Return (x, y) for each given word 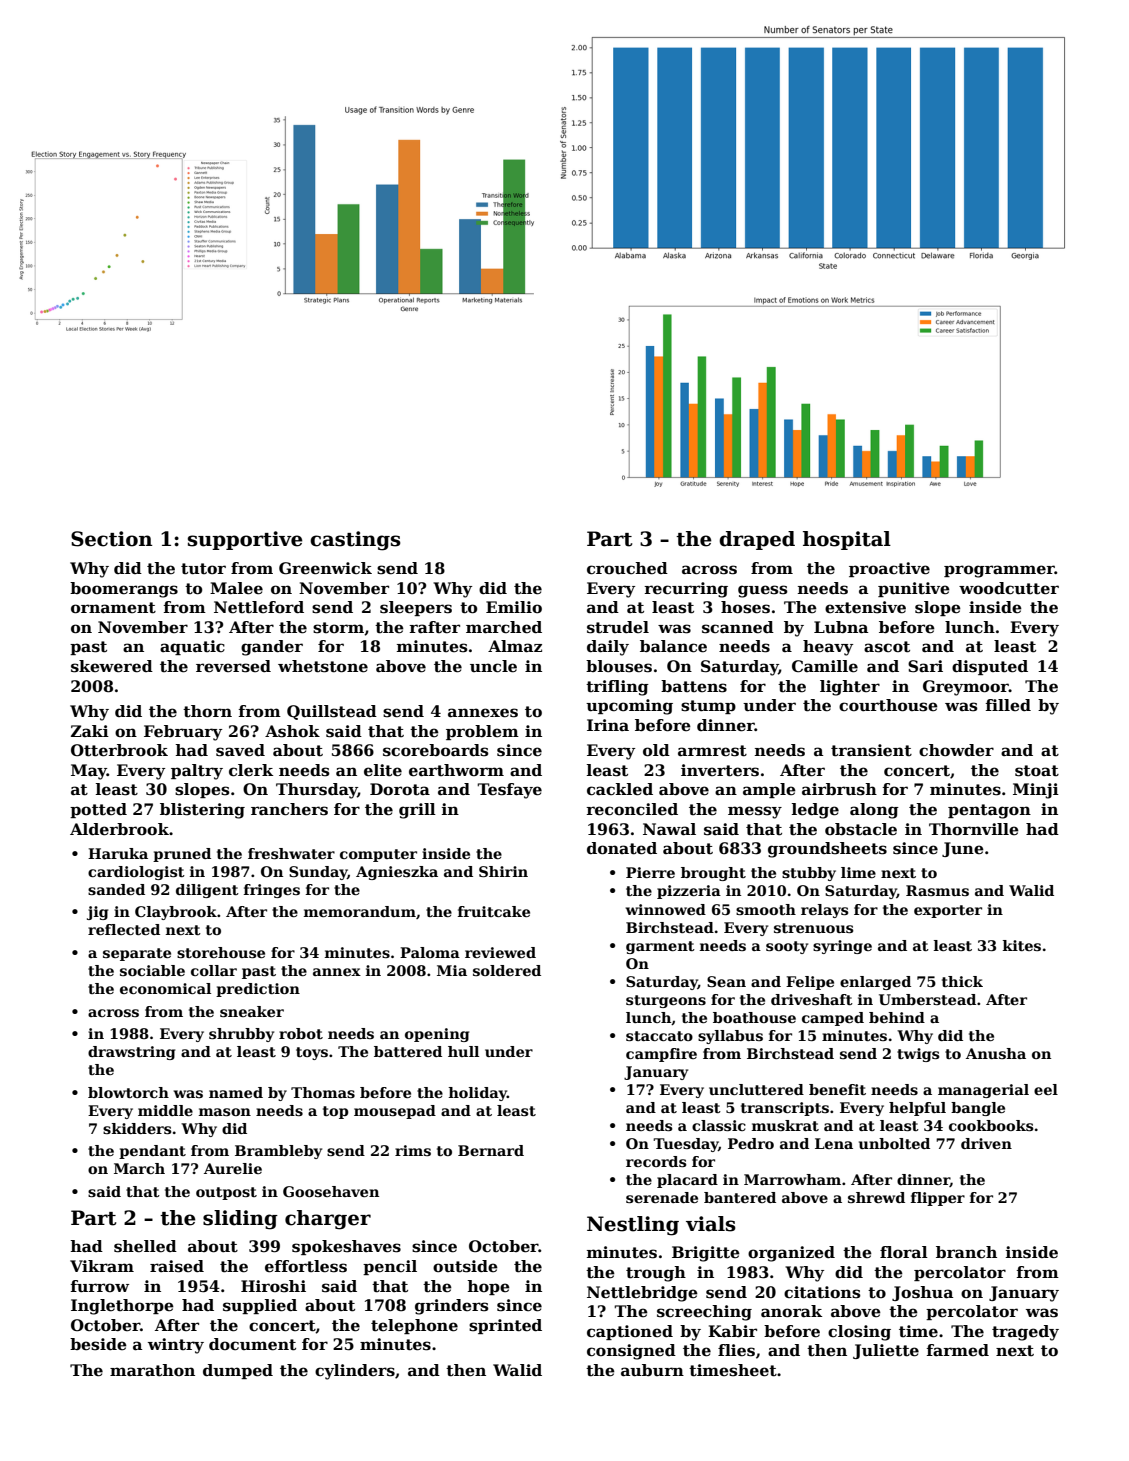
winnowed (666, 909)
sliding (240, 1220)
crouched (627, 568)
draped (757, 540)
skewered (112, 666)
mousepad (395, 1112)
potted (98, 810)
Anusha (996, 1053)
